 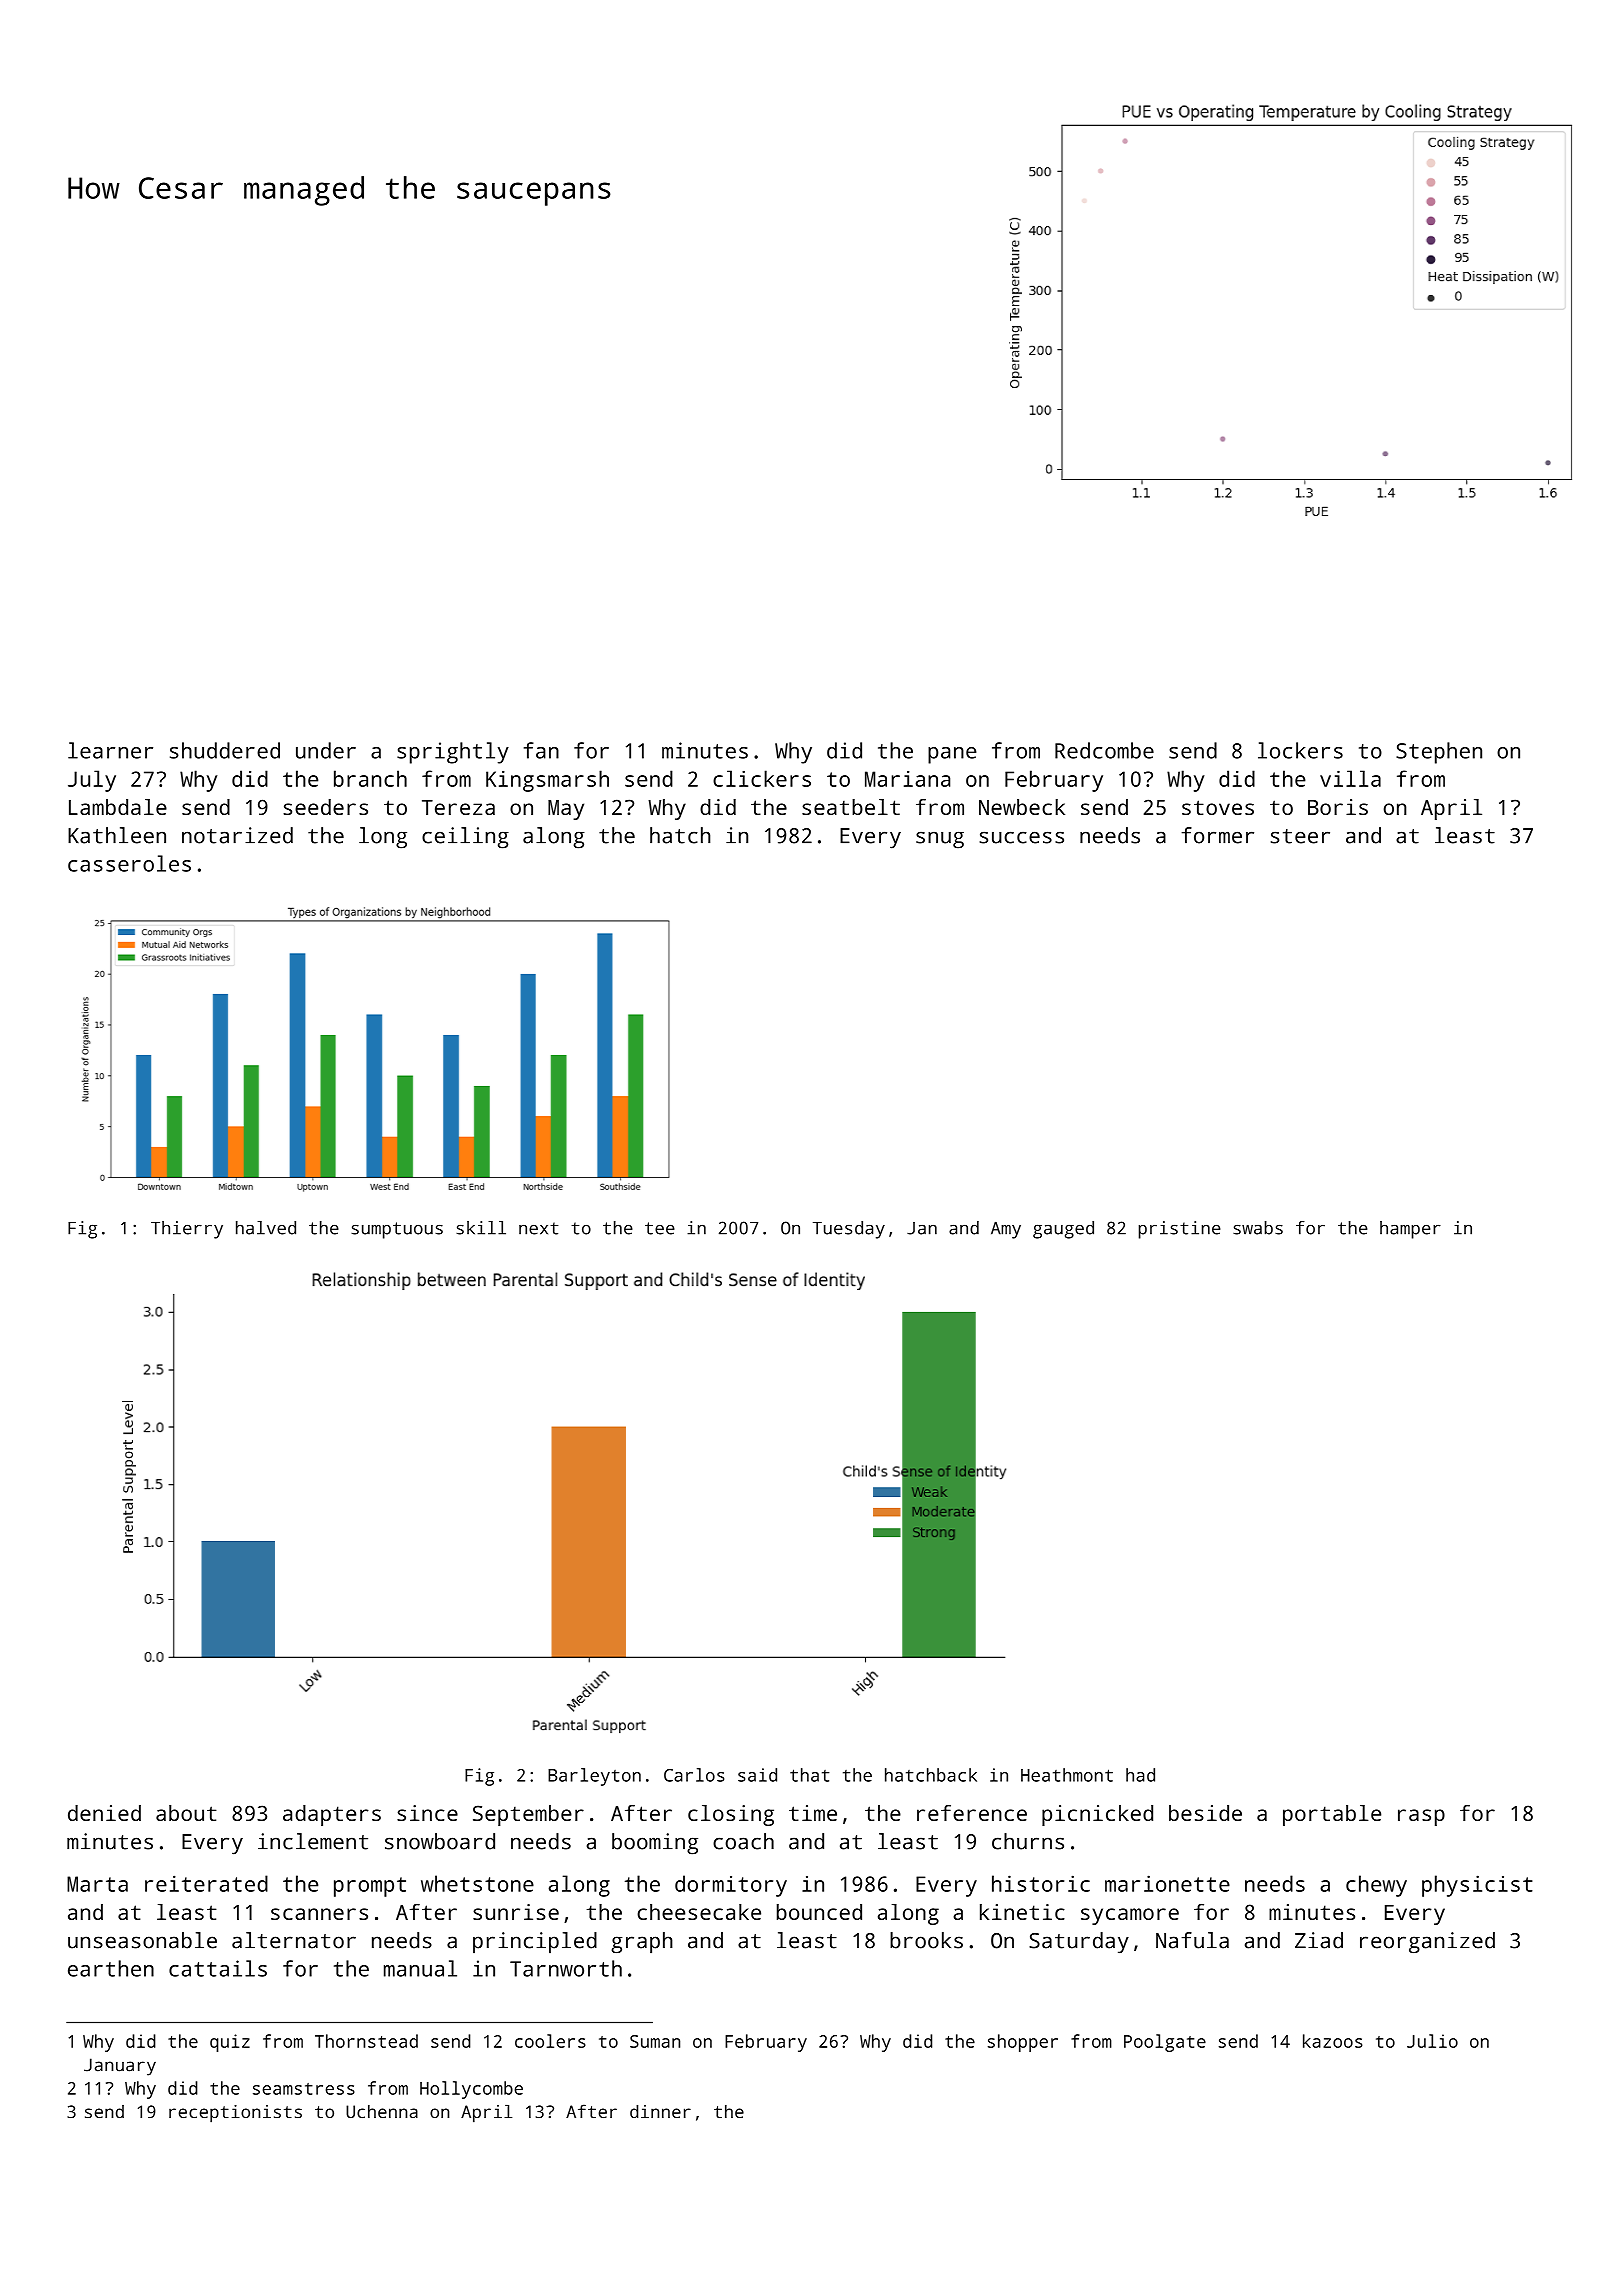 What do you see at coordinates (453, 753) in the screenshot?
I see `sprightly` at bounding box center [453, 753].
